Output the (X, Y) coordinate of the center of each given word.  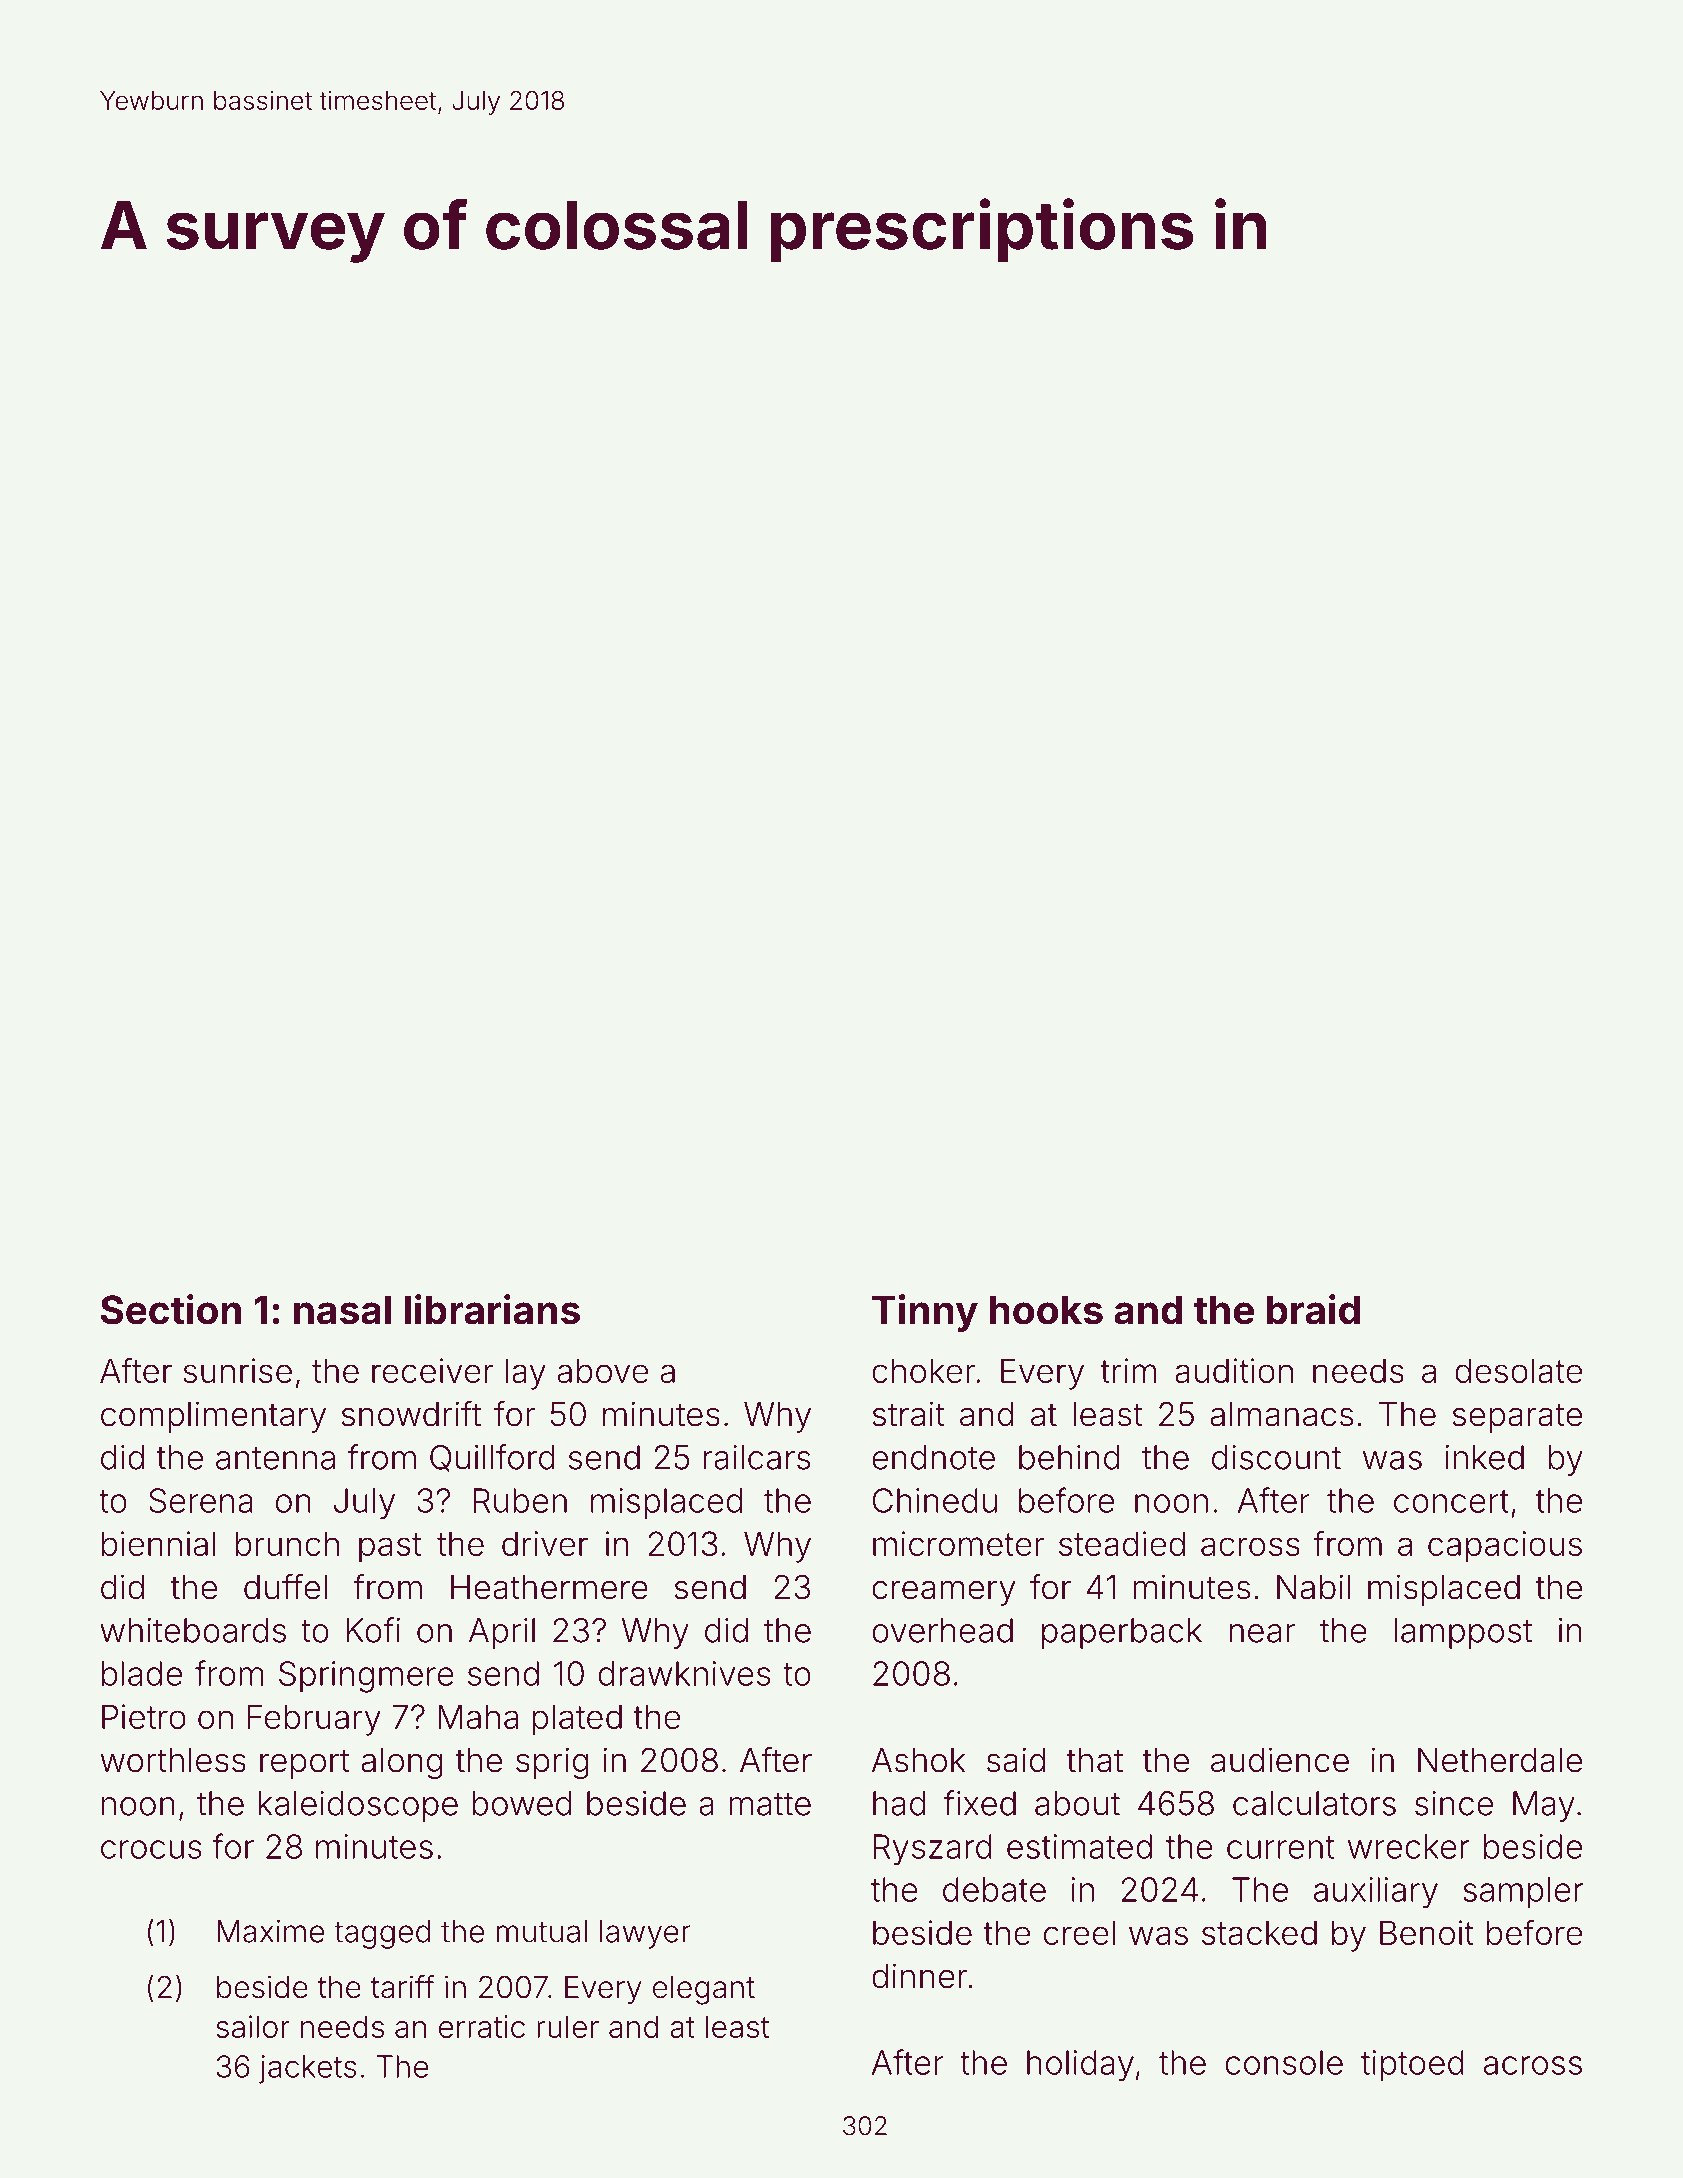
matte (770, 1804)
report (304, 1764)
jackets (307, 2069)
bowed (522, 1803)
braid (1313, 1309)
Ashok (918, 1760)
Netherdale (1500, 1760)
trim (1128, 1370)
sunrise (238, 1370)
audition (1234, 1370)
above (603, 1370)
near (1262, 1633)
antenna (275, 1458)
